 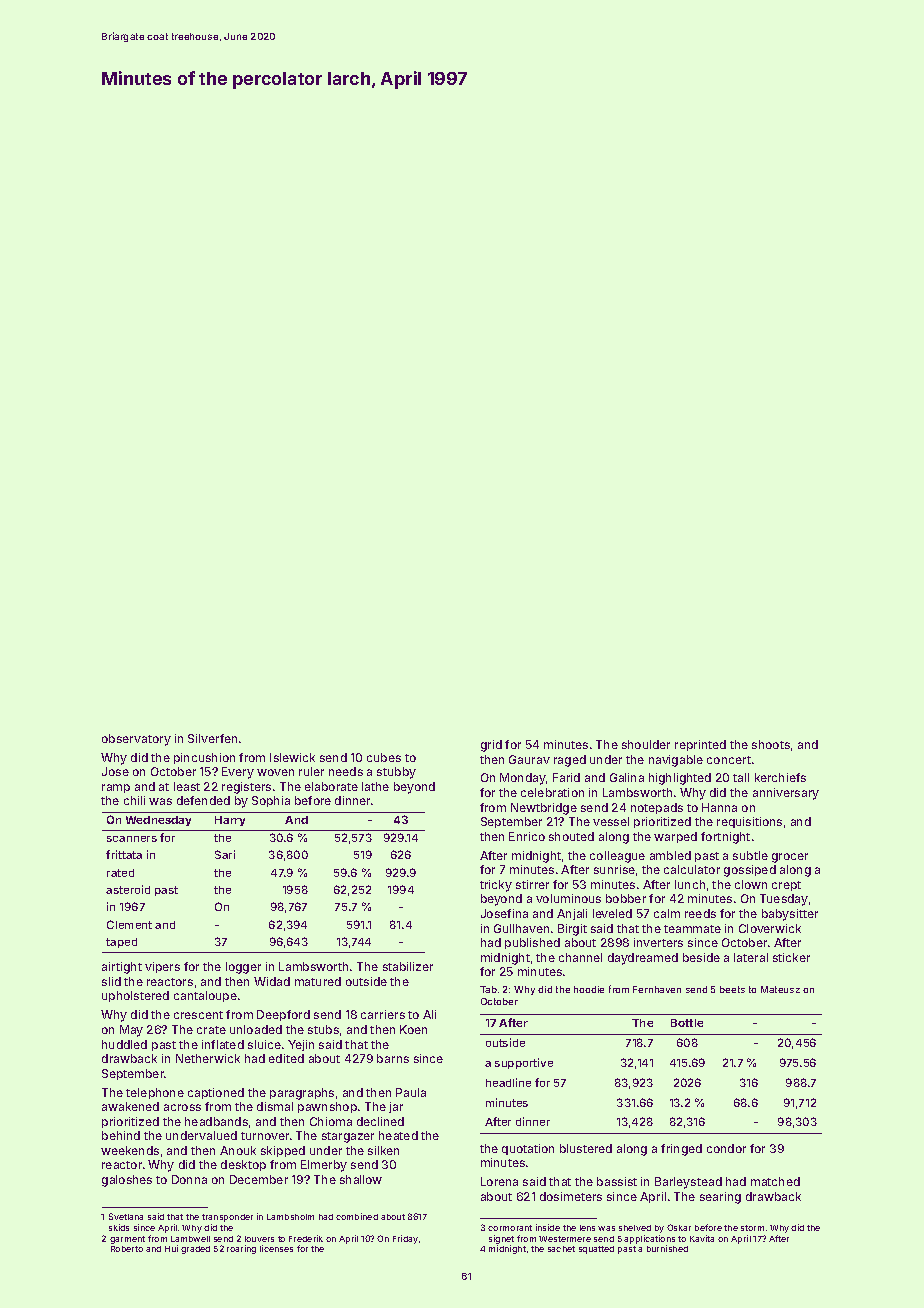 I want to click on crescent, so click(x=198, y=1015).
